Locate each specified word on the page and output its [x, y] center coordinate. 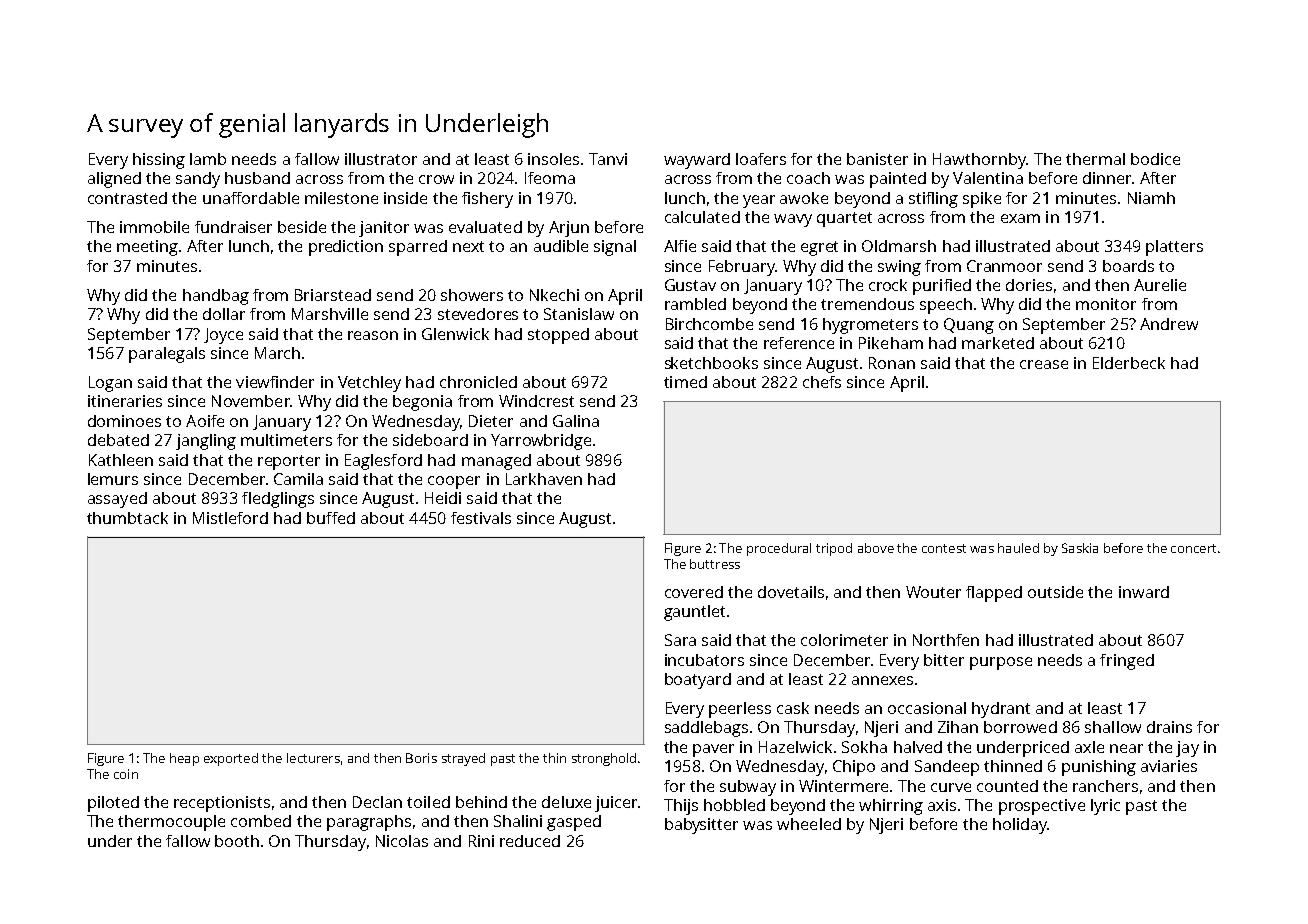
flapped [994, 594]
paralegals [167, 355]
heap [184, 759]
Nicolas [402, 841]
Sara [680, 640]
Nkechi [554, 295]
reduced [530, 841]
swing [899, 268]
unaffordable [251, 198]
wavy [793, 220]
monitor [1106, 304]
